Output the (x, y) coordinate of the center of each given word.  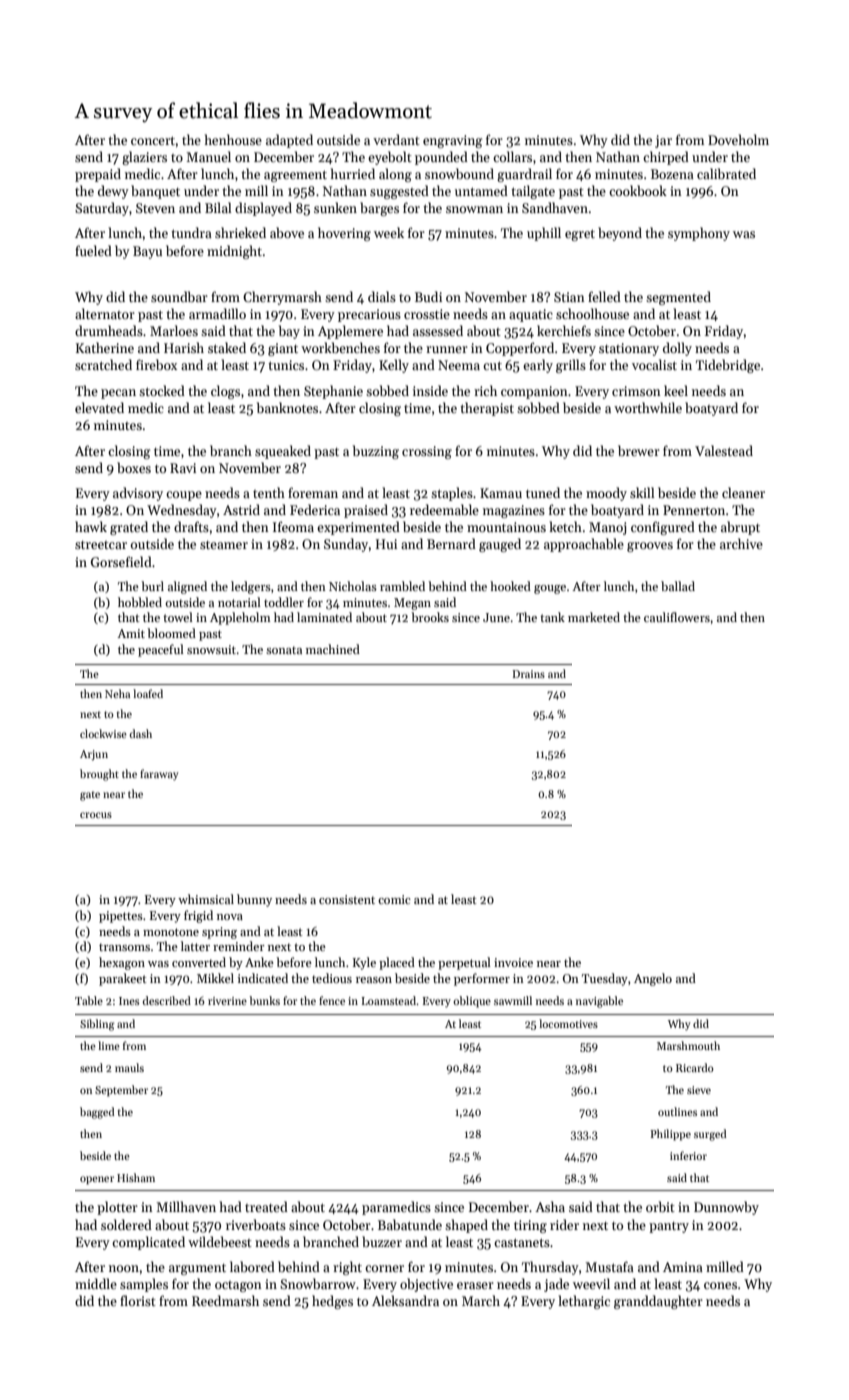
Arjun (94, 755)
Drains (528, 674)
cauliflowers (677, 617)
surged (710, 1135)
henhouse (233, 139)
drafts (191, 526)
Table (89, 1000)
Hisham (136, 1177)
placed (397, 963)
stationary (629, 349)
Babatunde (410, 1224)
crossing (427, 452)
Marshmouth (688, 1045)
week (389, 232)
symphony (699, 234)
